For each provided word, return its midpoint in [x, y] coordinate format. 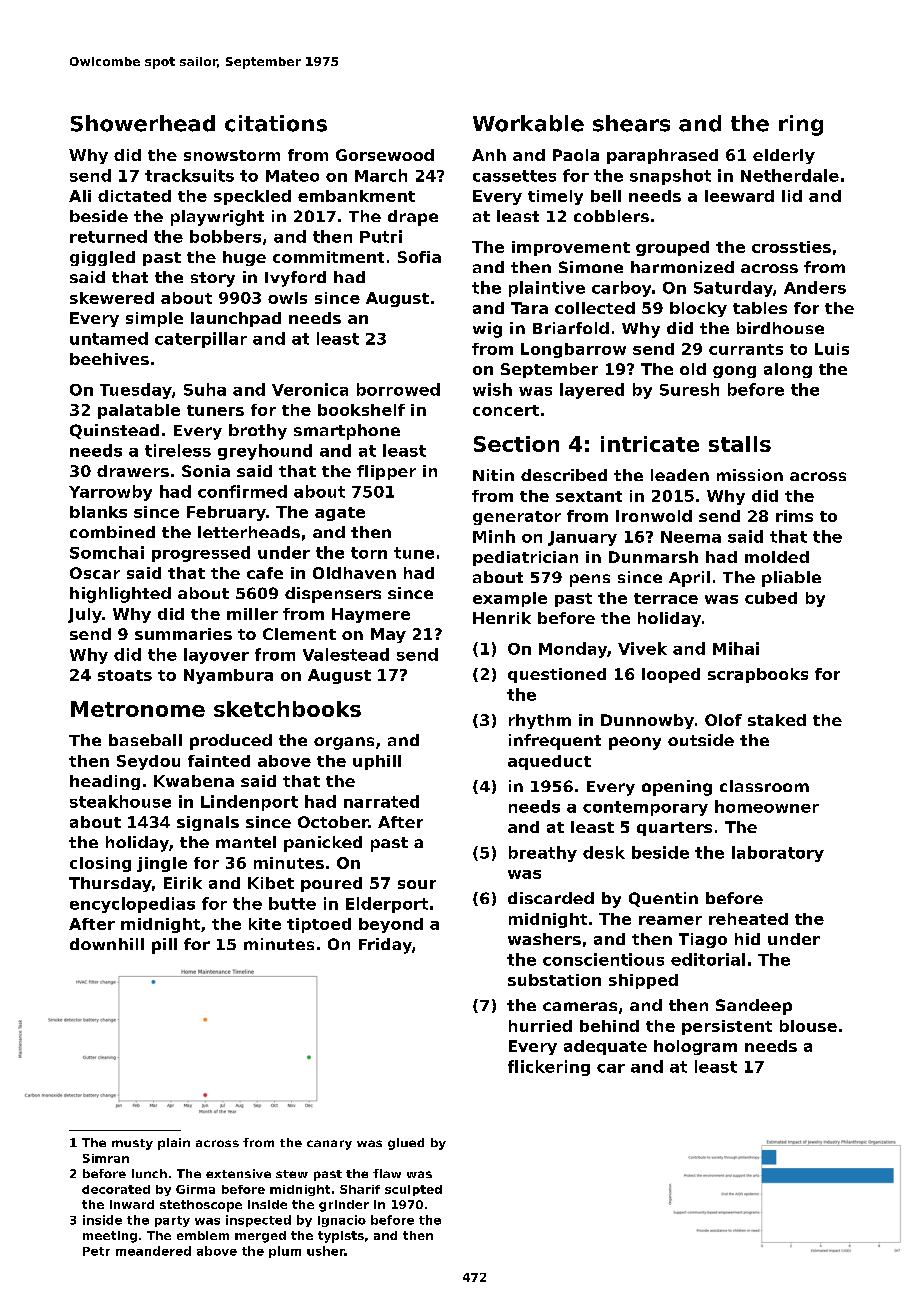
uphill [377, 762]
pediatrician [525, 558]
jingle [162, 864]
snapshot [670, 177]
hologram [695, 1047]
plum [285, 1252]
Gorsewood [385, 155]
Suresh [689, 389]
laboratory [778, 854]
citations [276, 123]
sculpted [413, 1190]
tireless [178, 450]
